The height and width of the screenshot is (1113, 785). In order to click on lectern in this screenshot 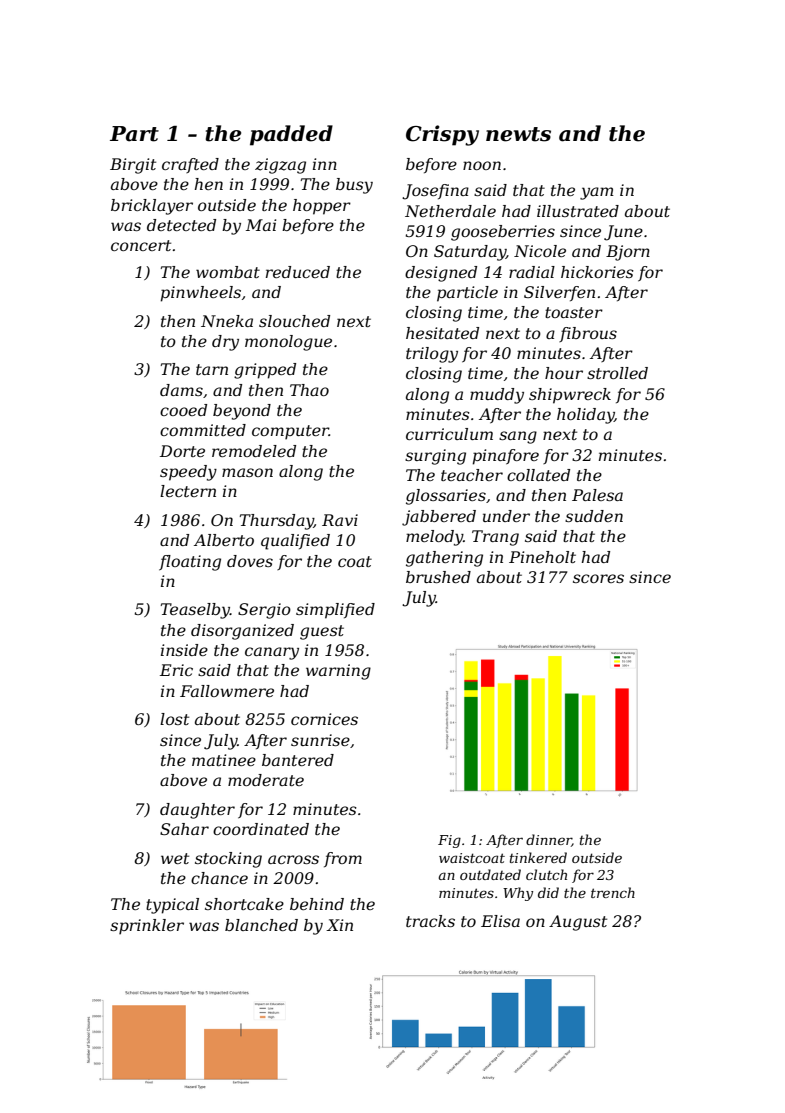, I will do `click(188, 491)`.
